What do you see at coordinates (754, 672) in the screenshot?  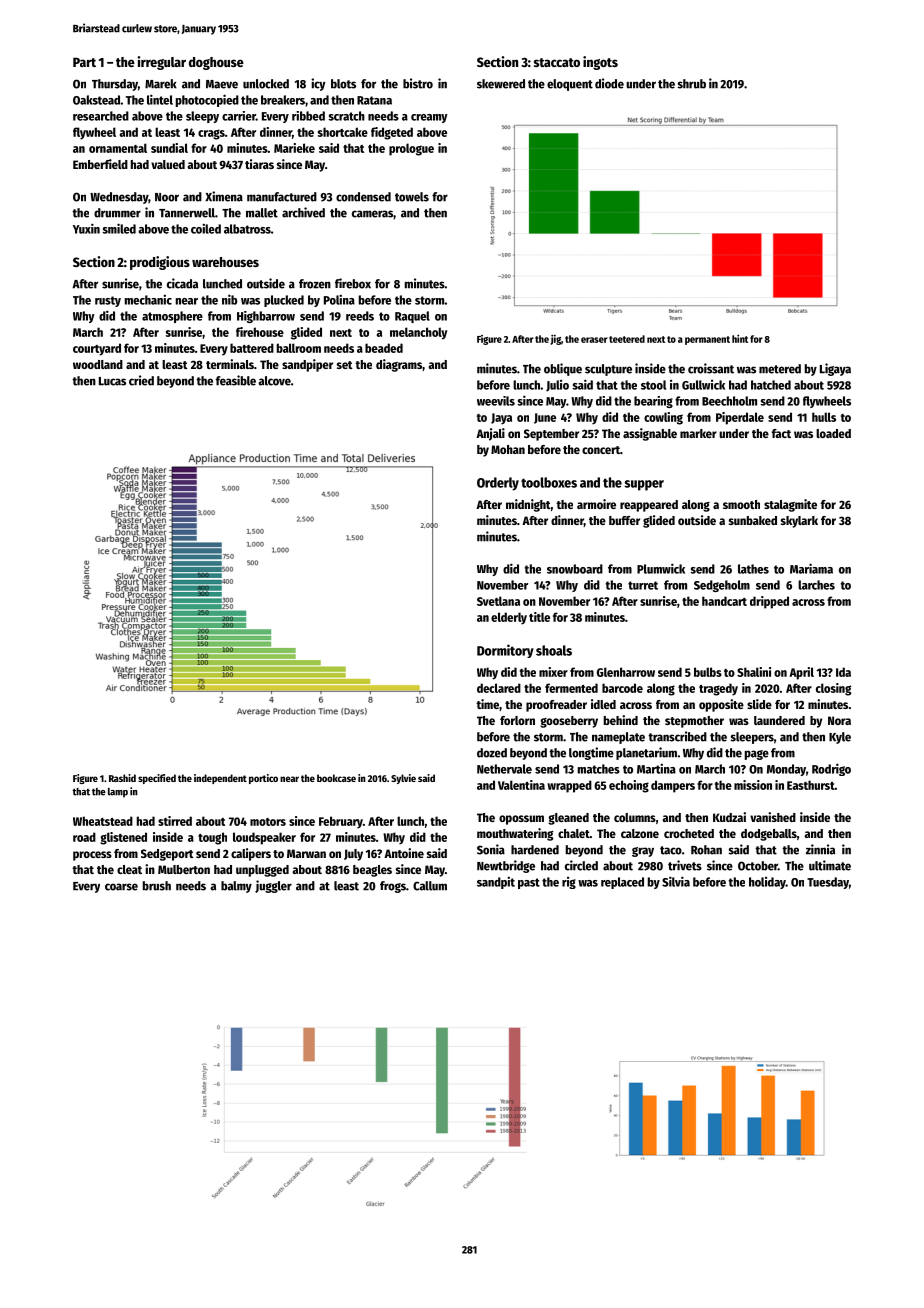 I see `Shalini` at bounding box center [754, 672].
